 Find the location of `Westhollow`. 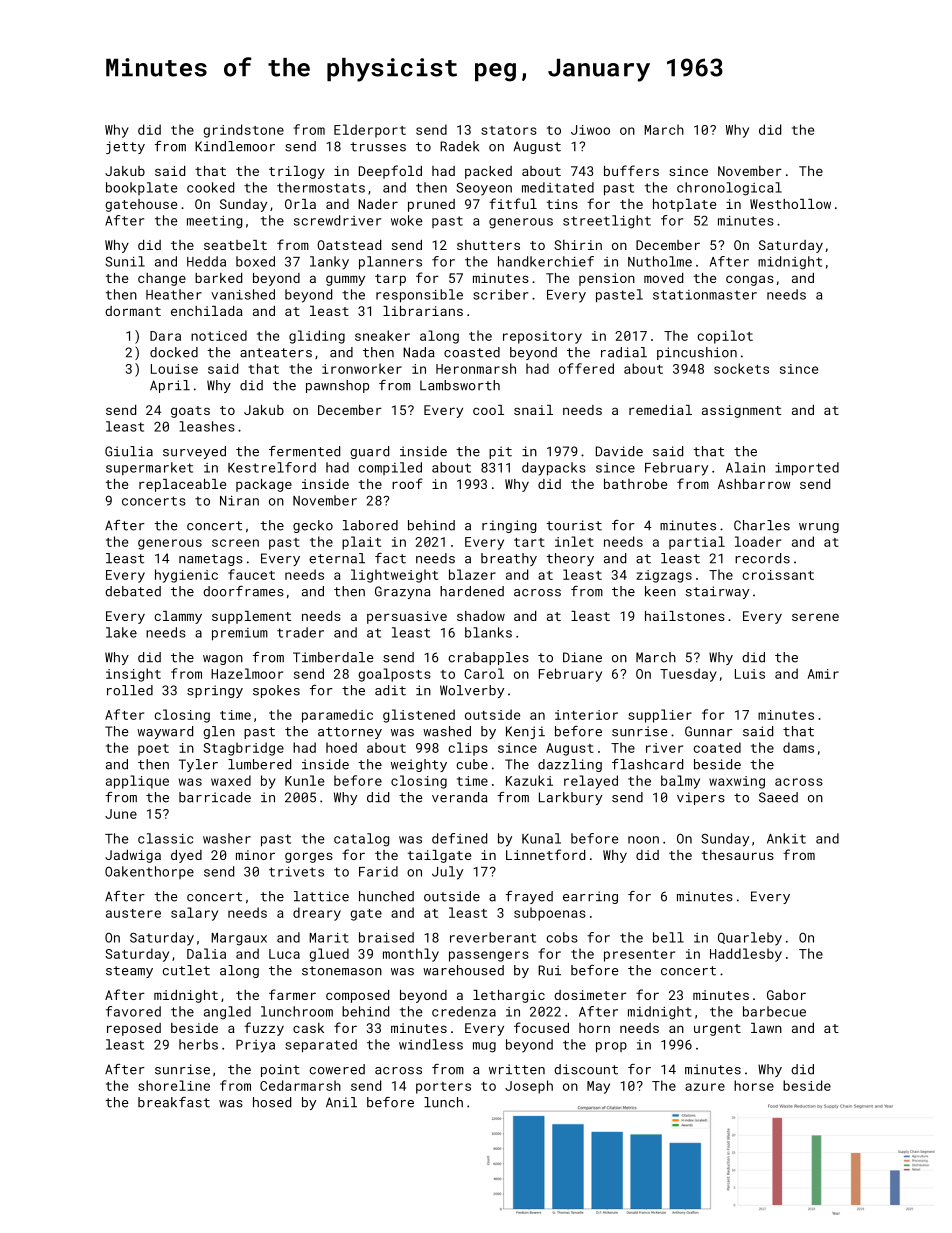

Westhollow is located at coordinates (790, 204).
